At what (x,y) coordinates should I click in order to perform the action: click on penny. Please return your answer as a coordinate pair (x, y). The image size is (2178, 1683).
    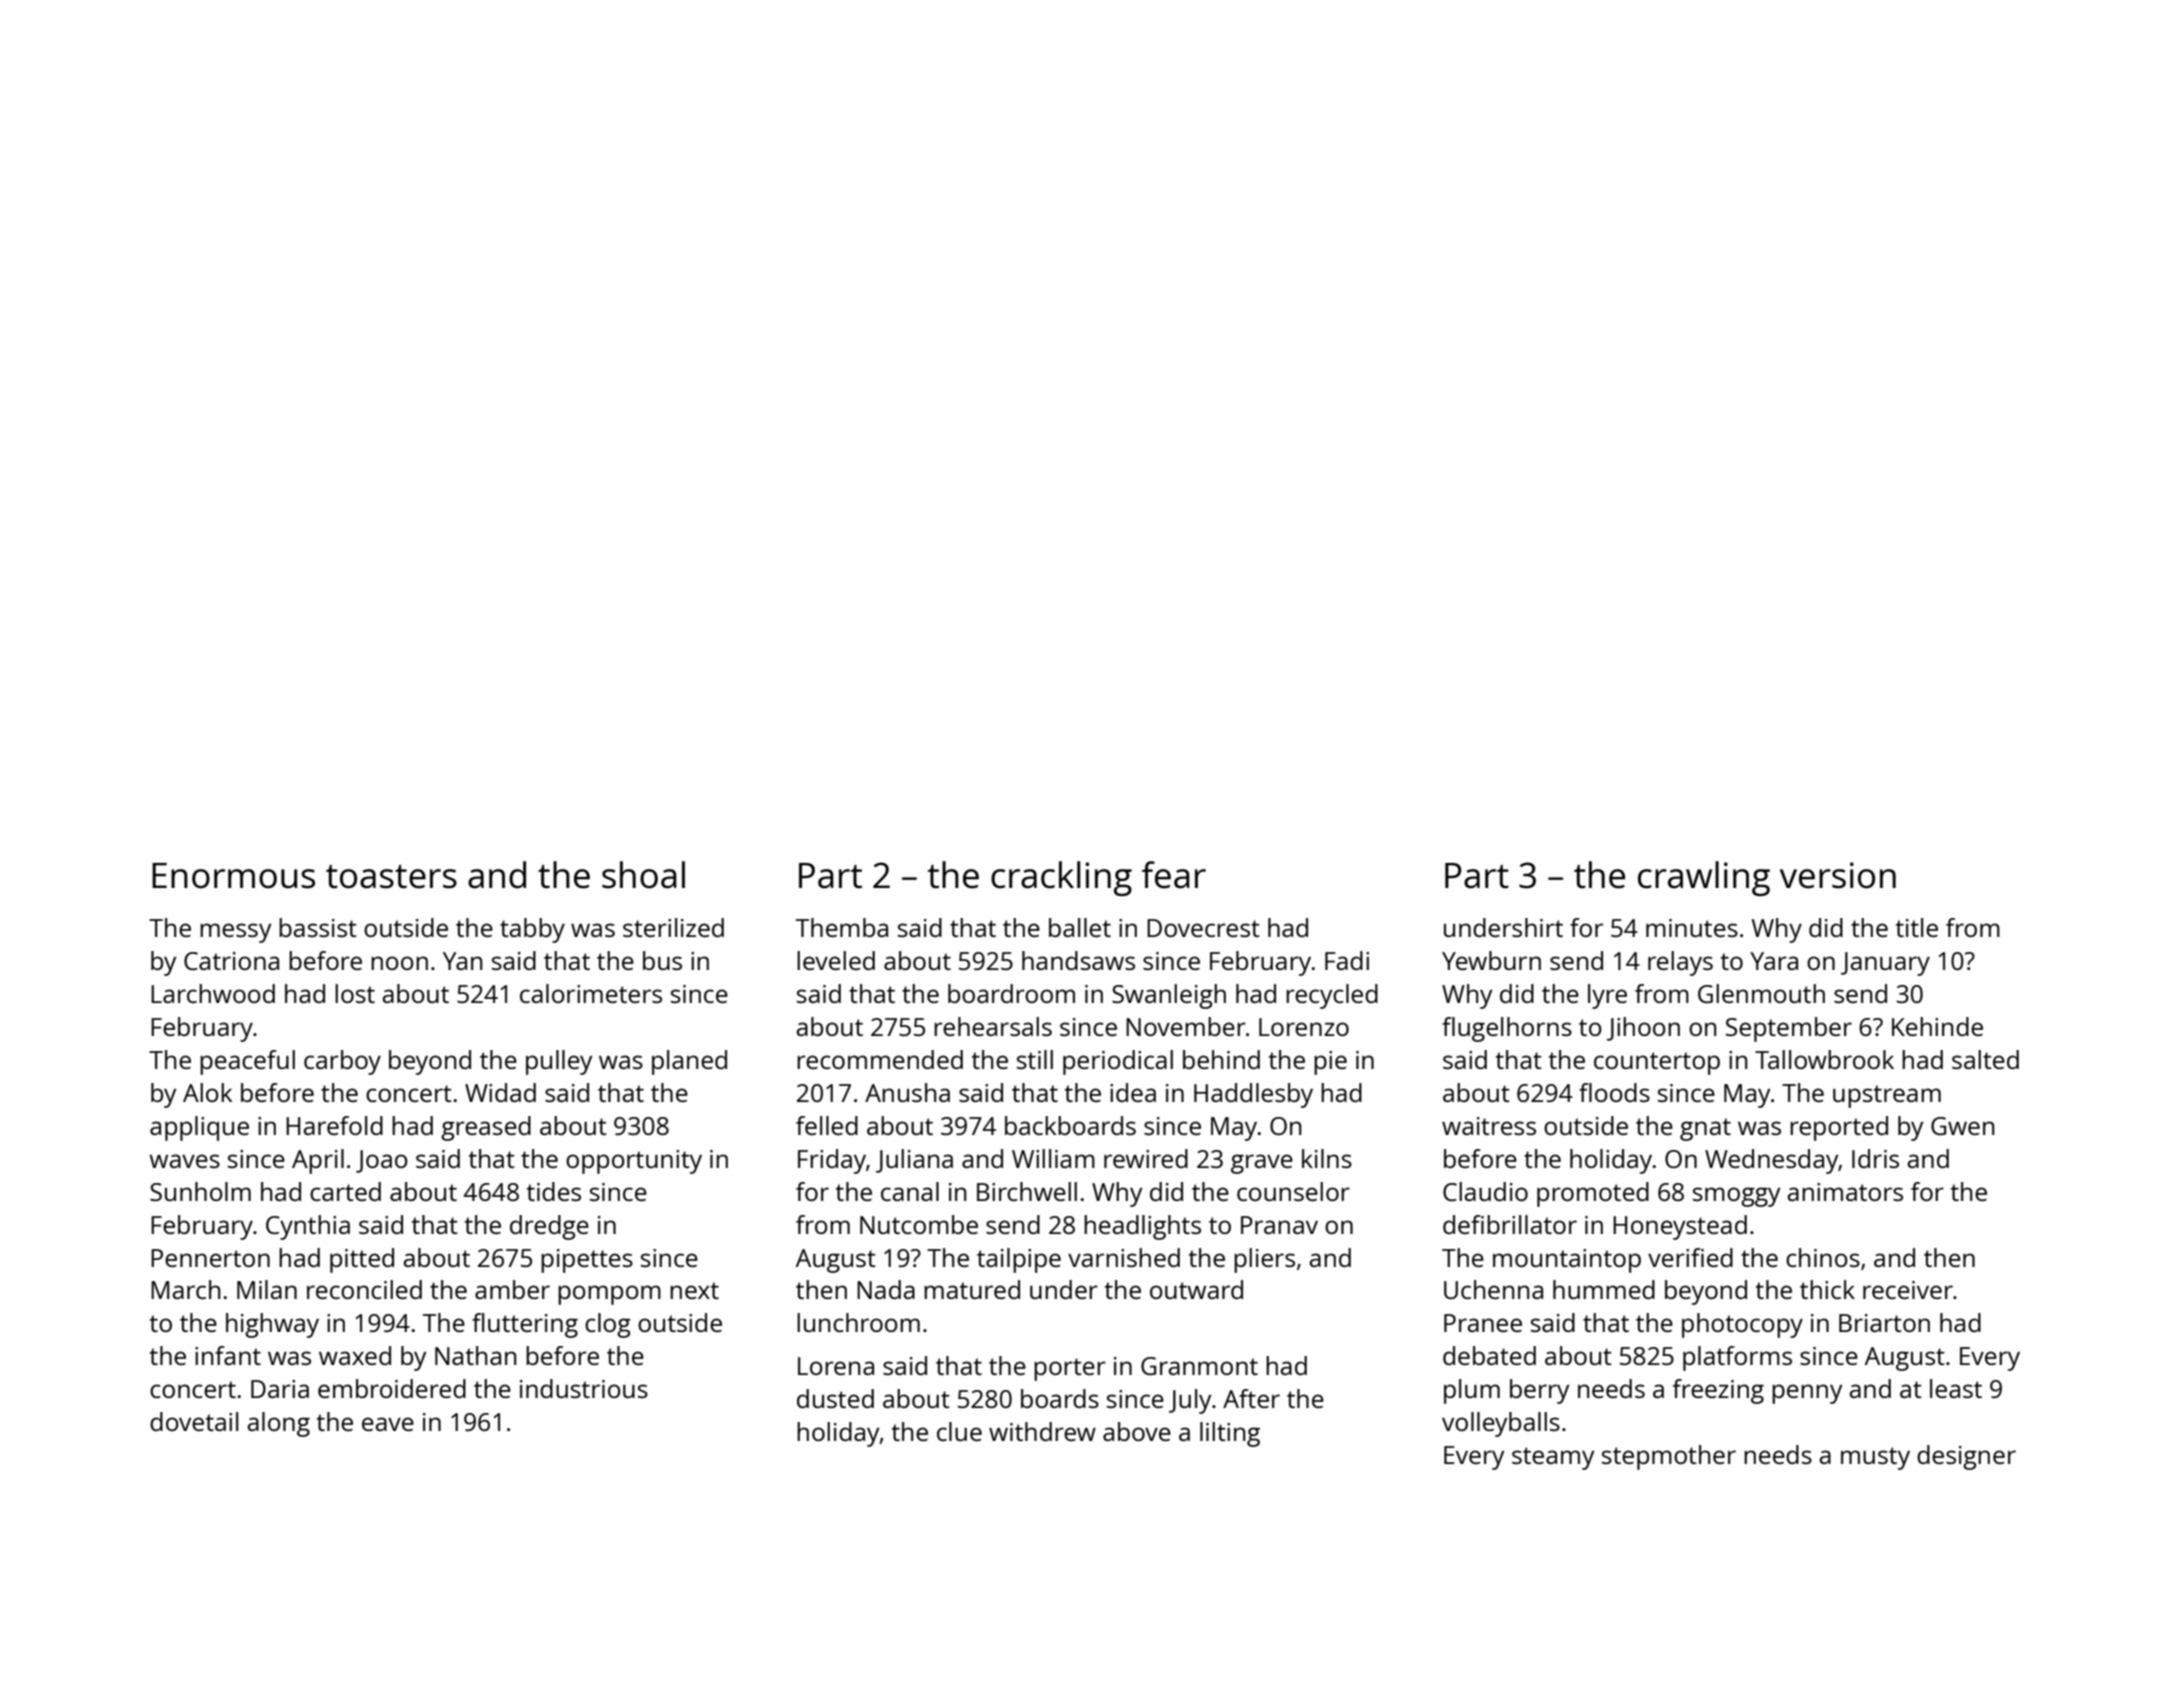
    Looking at the image, I should click on (1807, 1394).
